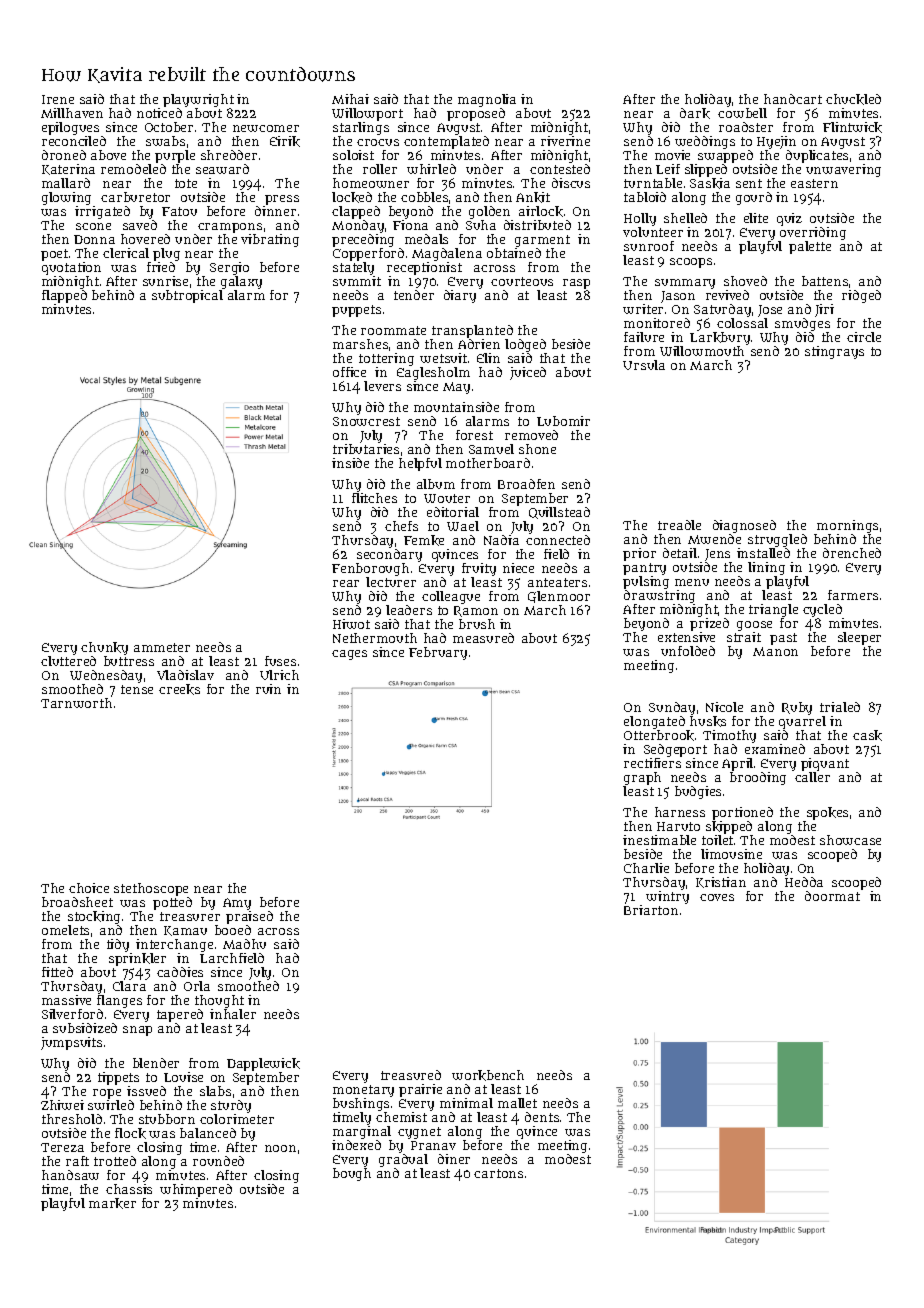  What do you see at coordinates (514, 253) in the page?
I see `obtained` at bounding box center [514, 253].
